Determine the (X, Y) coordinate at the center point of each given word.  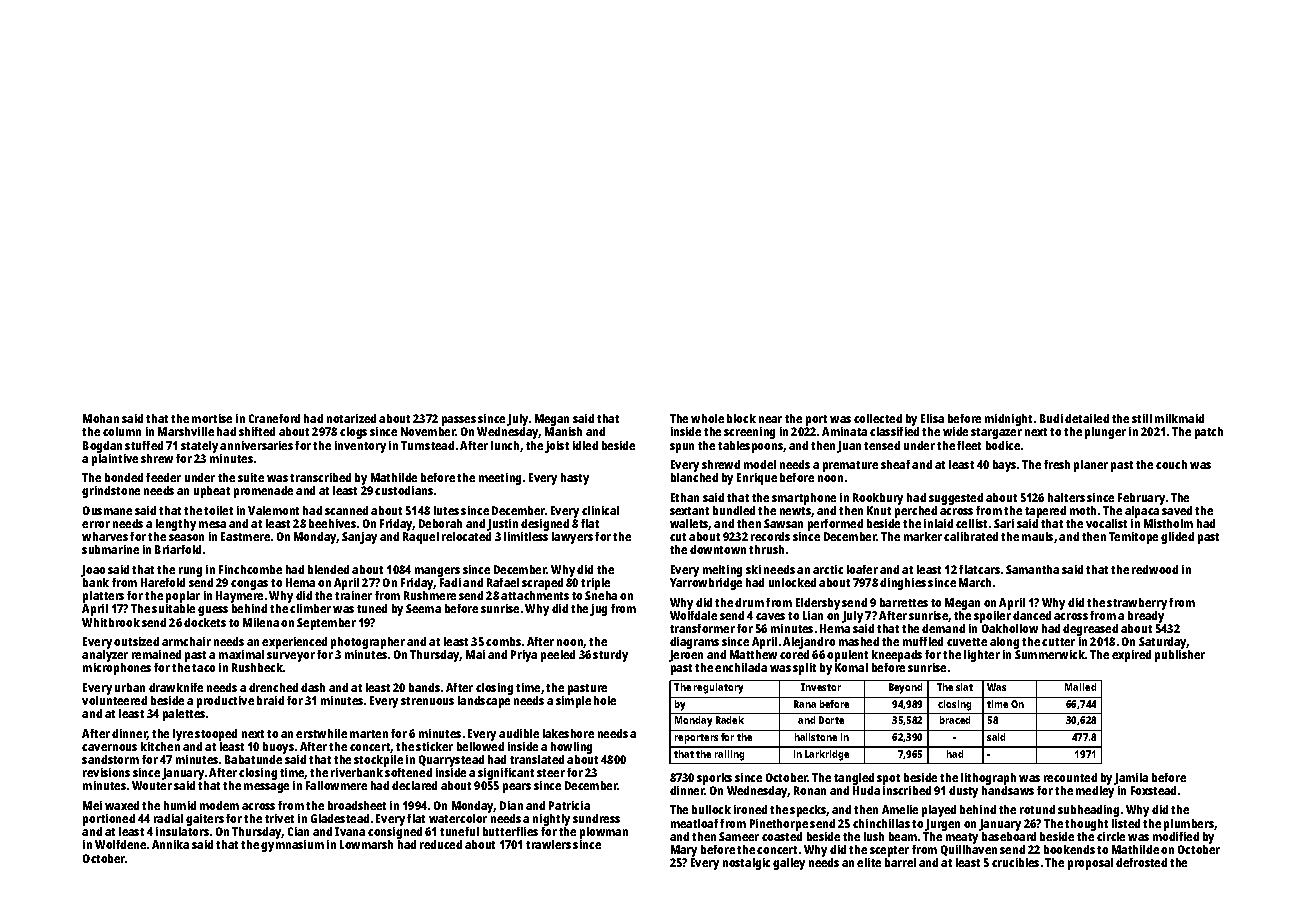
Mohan (101, 418)
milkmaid (1179, 418)
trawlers (548, 844)
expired (1131, 656)
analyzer (105, 656)
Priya (524, 656)
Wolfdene (120, 844)
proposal (1090, 864)
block (741, 418)
